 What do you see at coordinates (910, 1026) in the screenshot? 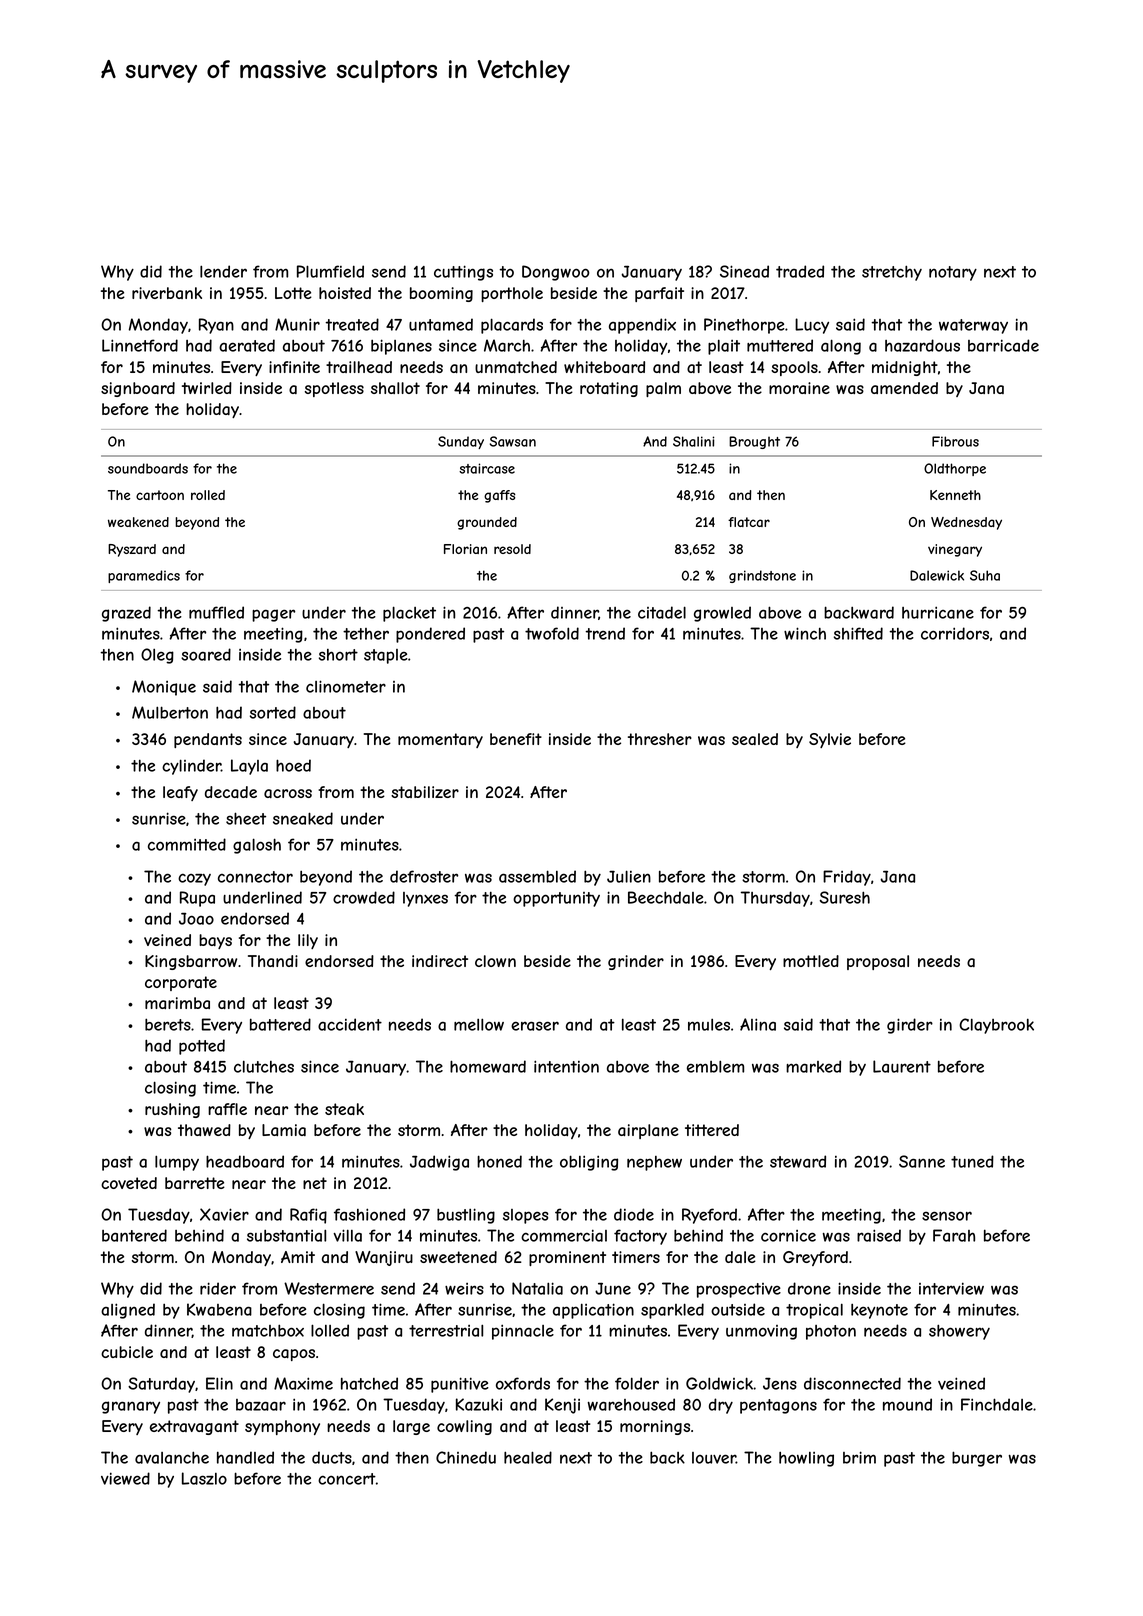
I see `girder` at bounding box center [910, 1026].
